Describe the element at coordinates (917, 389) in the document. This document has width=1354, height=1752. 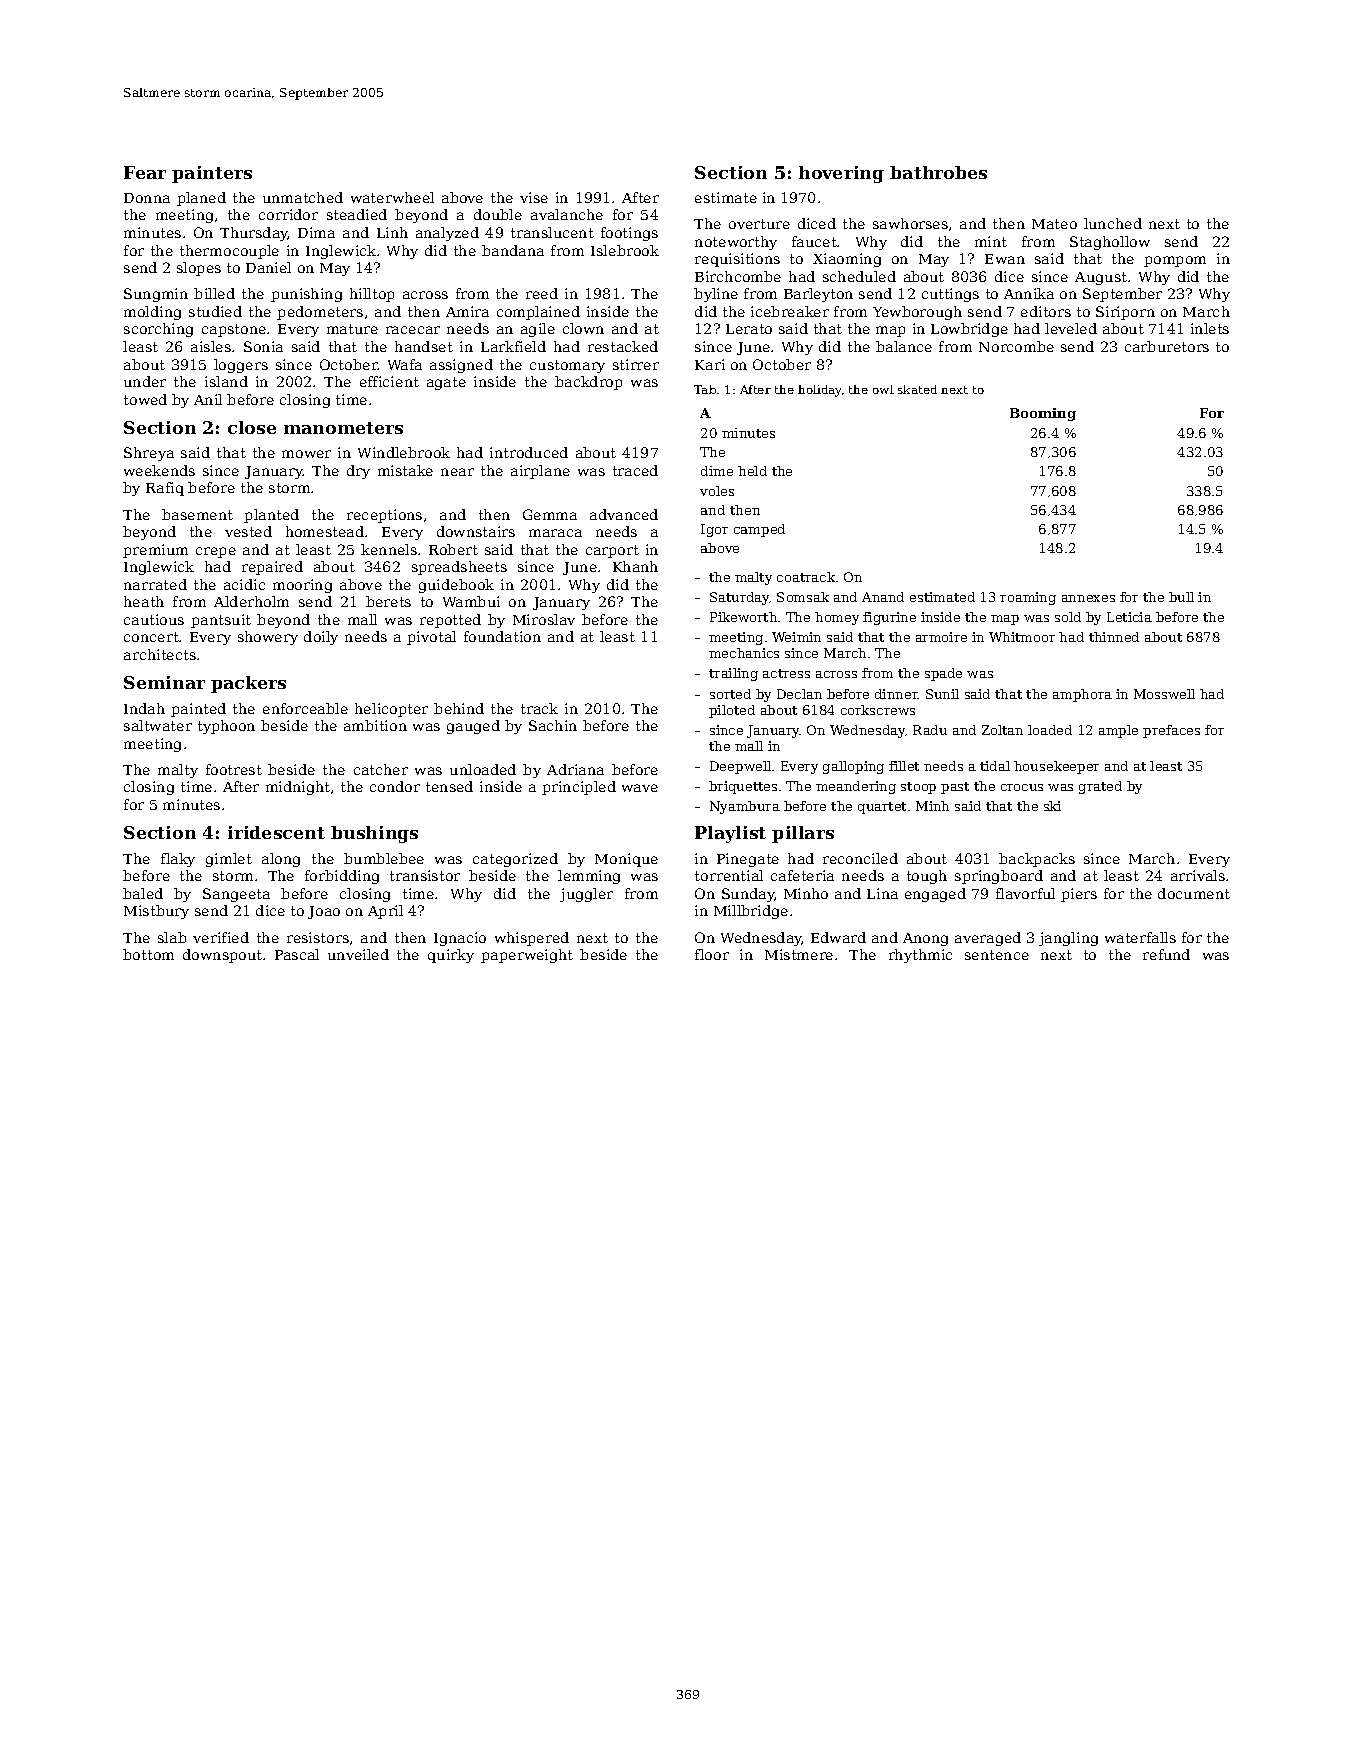
I see `skated` at that location.
